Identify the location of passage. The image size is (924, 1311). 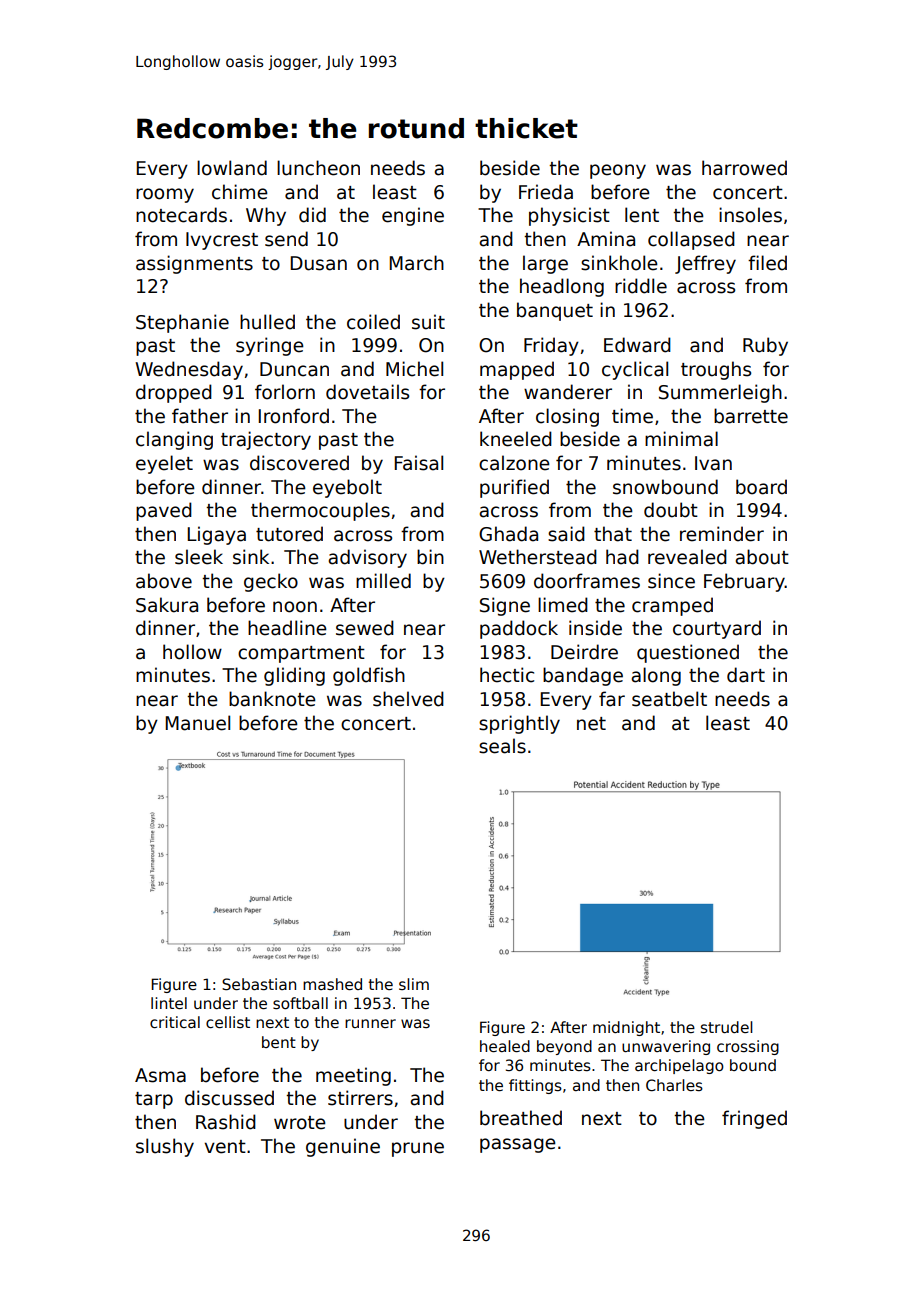
(518, 1145).
